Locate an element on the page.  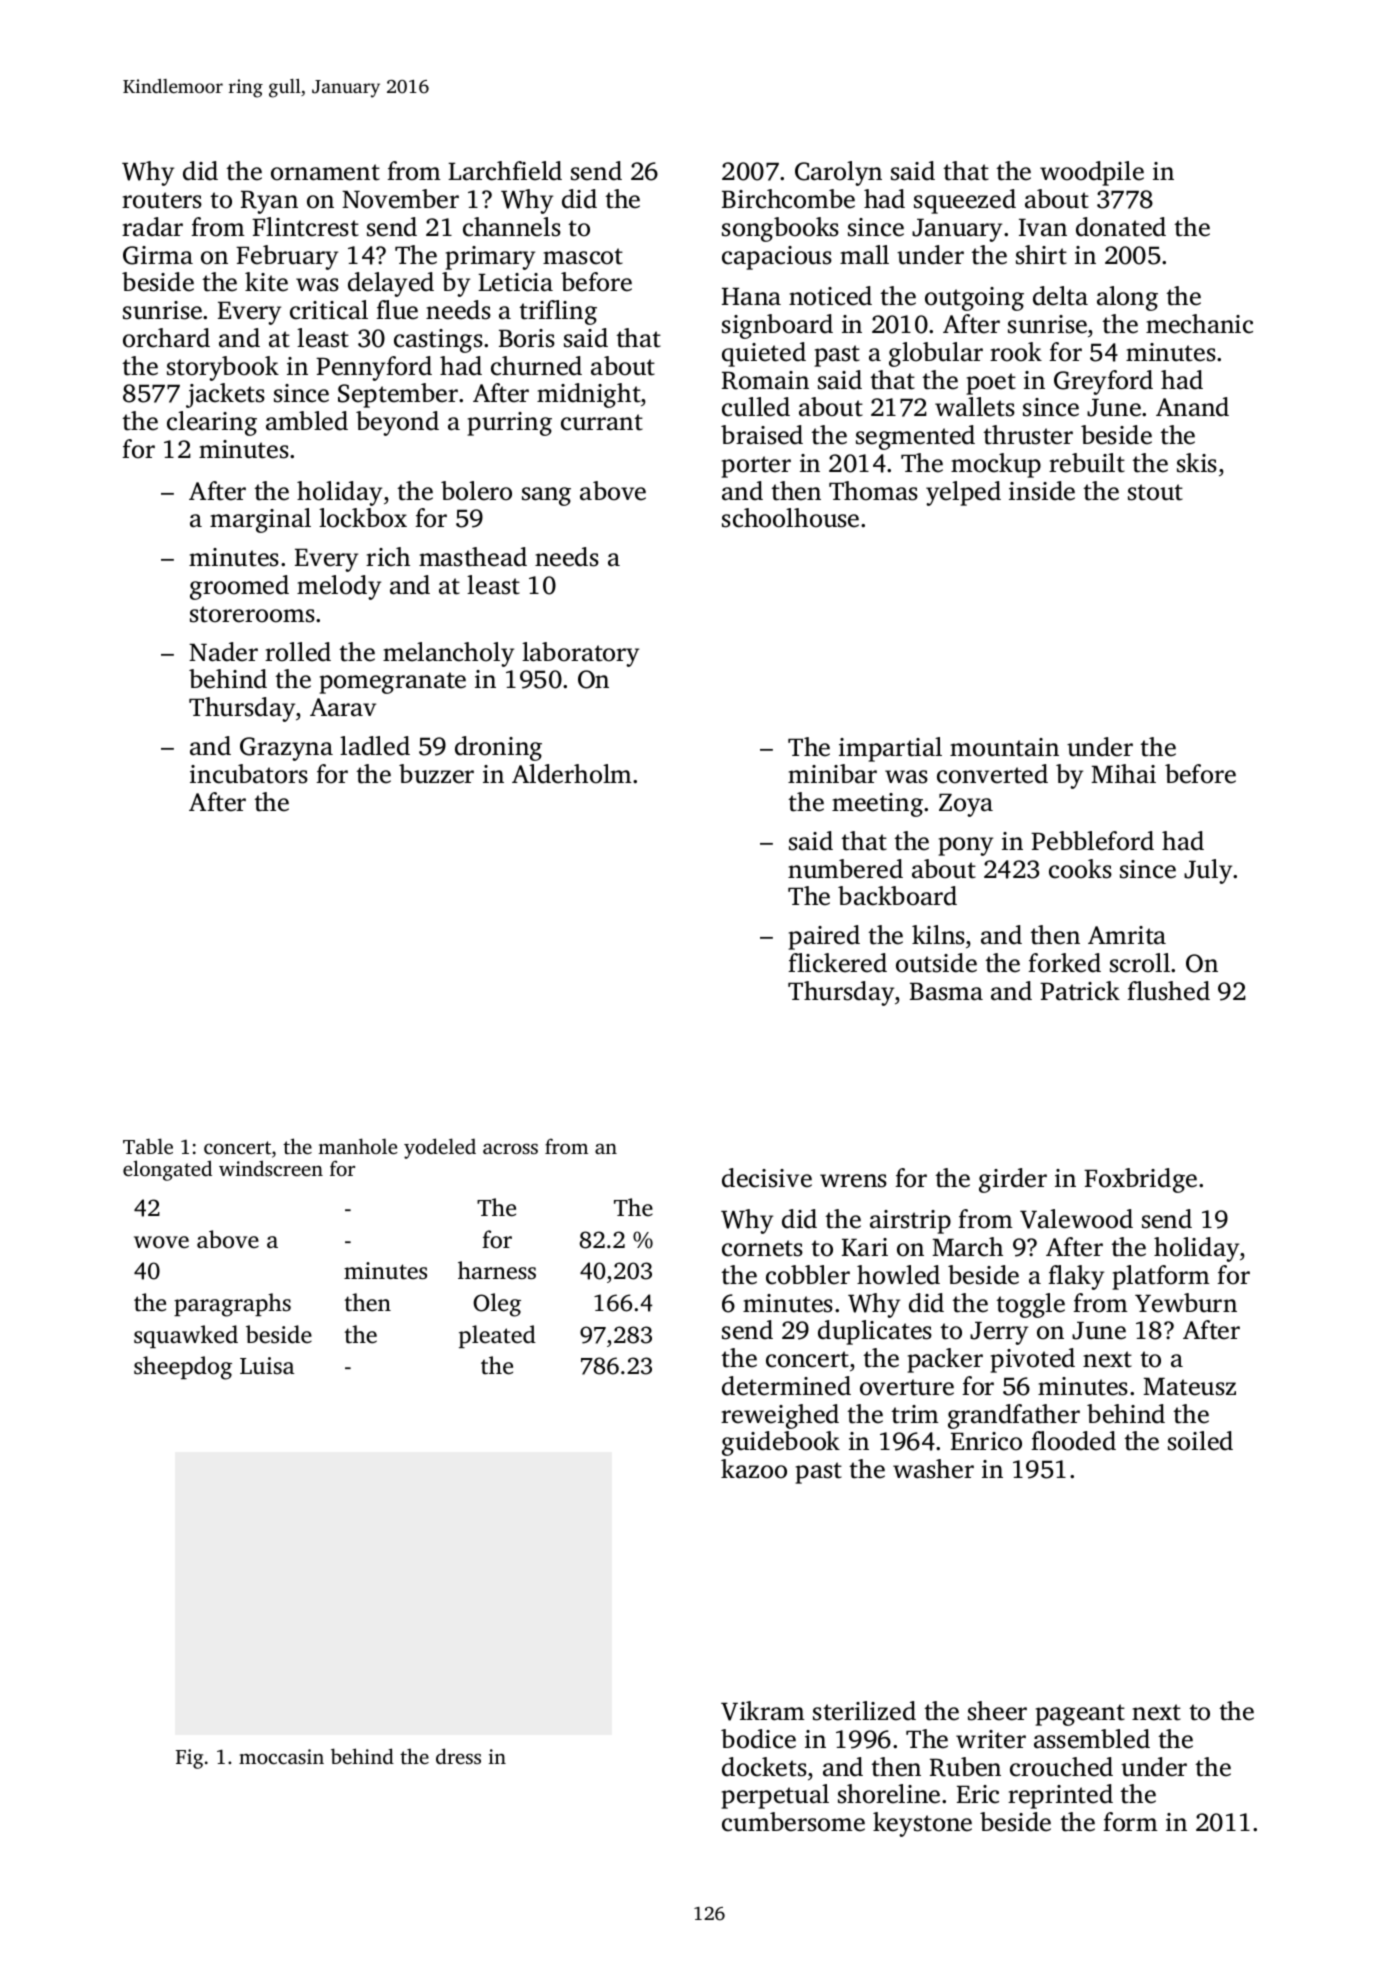
Patrick is located at coordinates (1080, 991).
